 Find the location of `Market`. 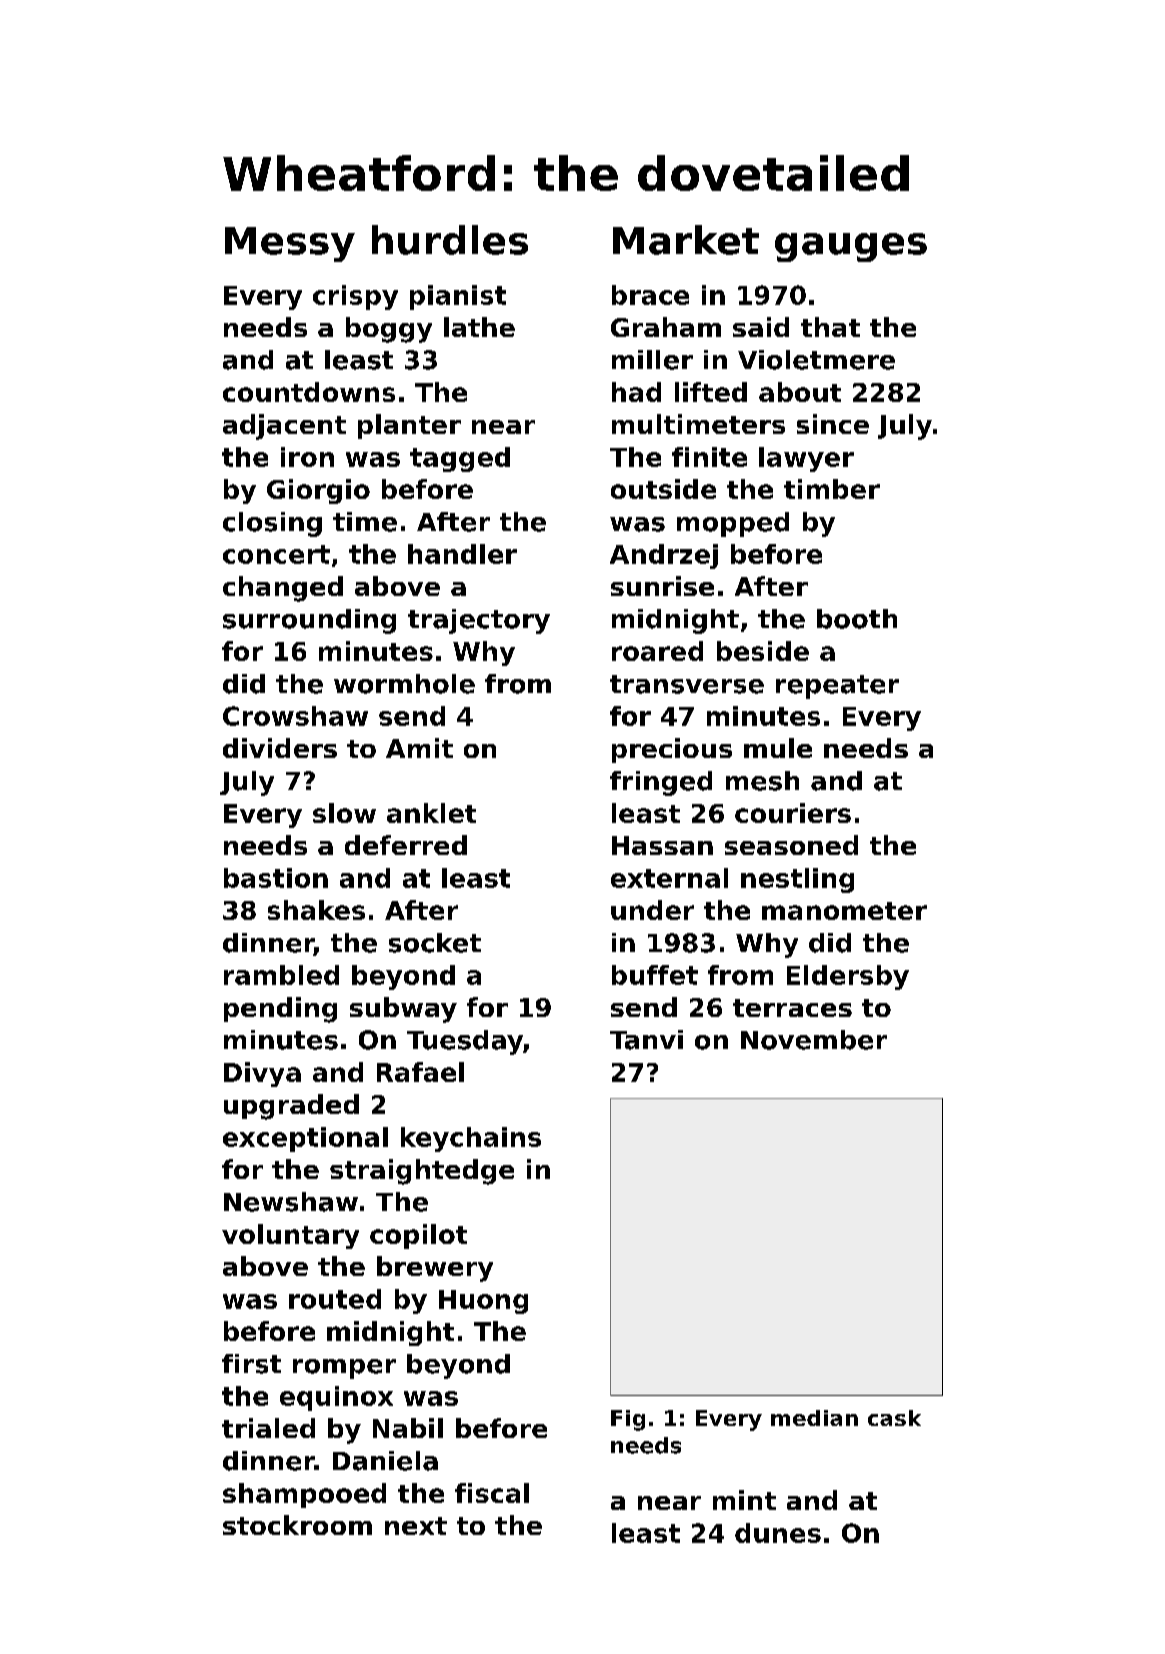

Market is located at coordinates (686, 240).
